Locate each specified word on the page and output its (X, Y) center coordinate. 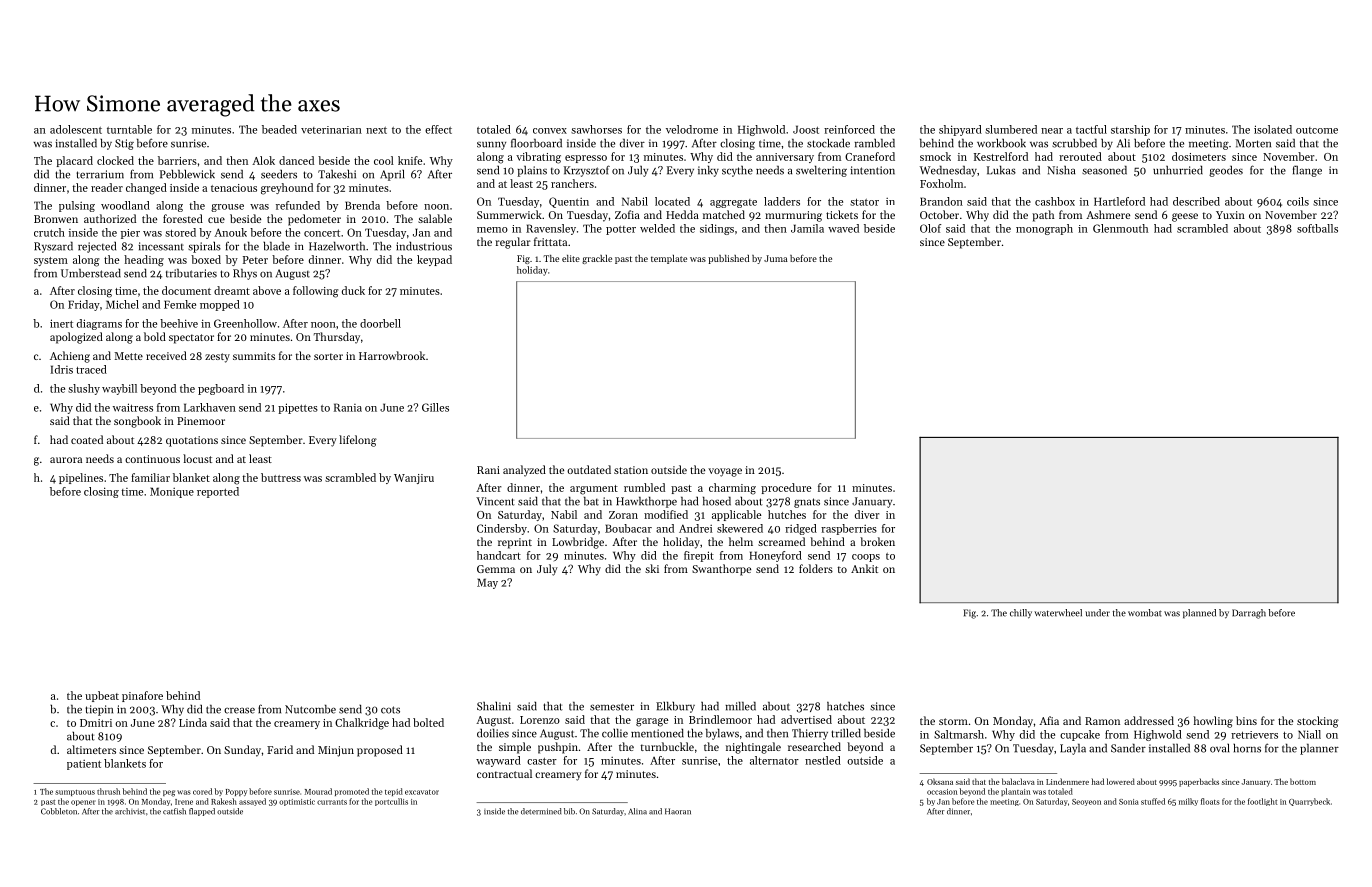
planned (1199, 613)
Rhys (245, 274)
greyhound (287, 189)
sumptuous (75, 793)
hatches (845, 706)
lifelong (358, 441)
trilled (846, 733)
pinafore (142, 696)
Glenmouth (1120, 228)
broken (877, 541)
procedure (786, 488)
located (672, 201)
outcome (1317, 130)
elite (571, 258)
